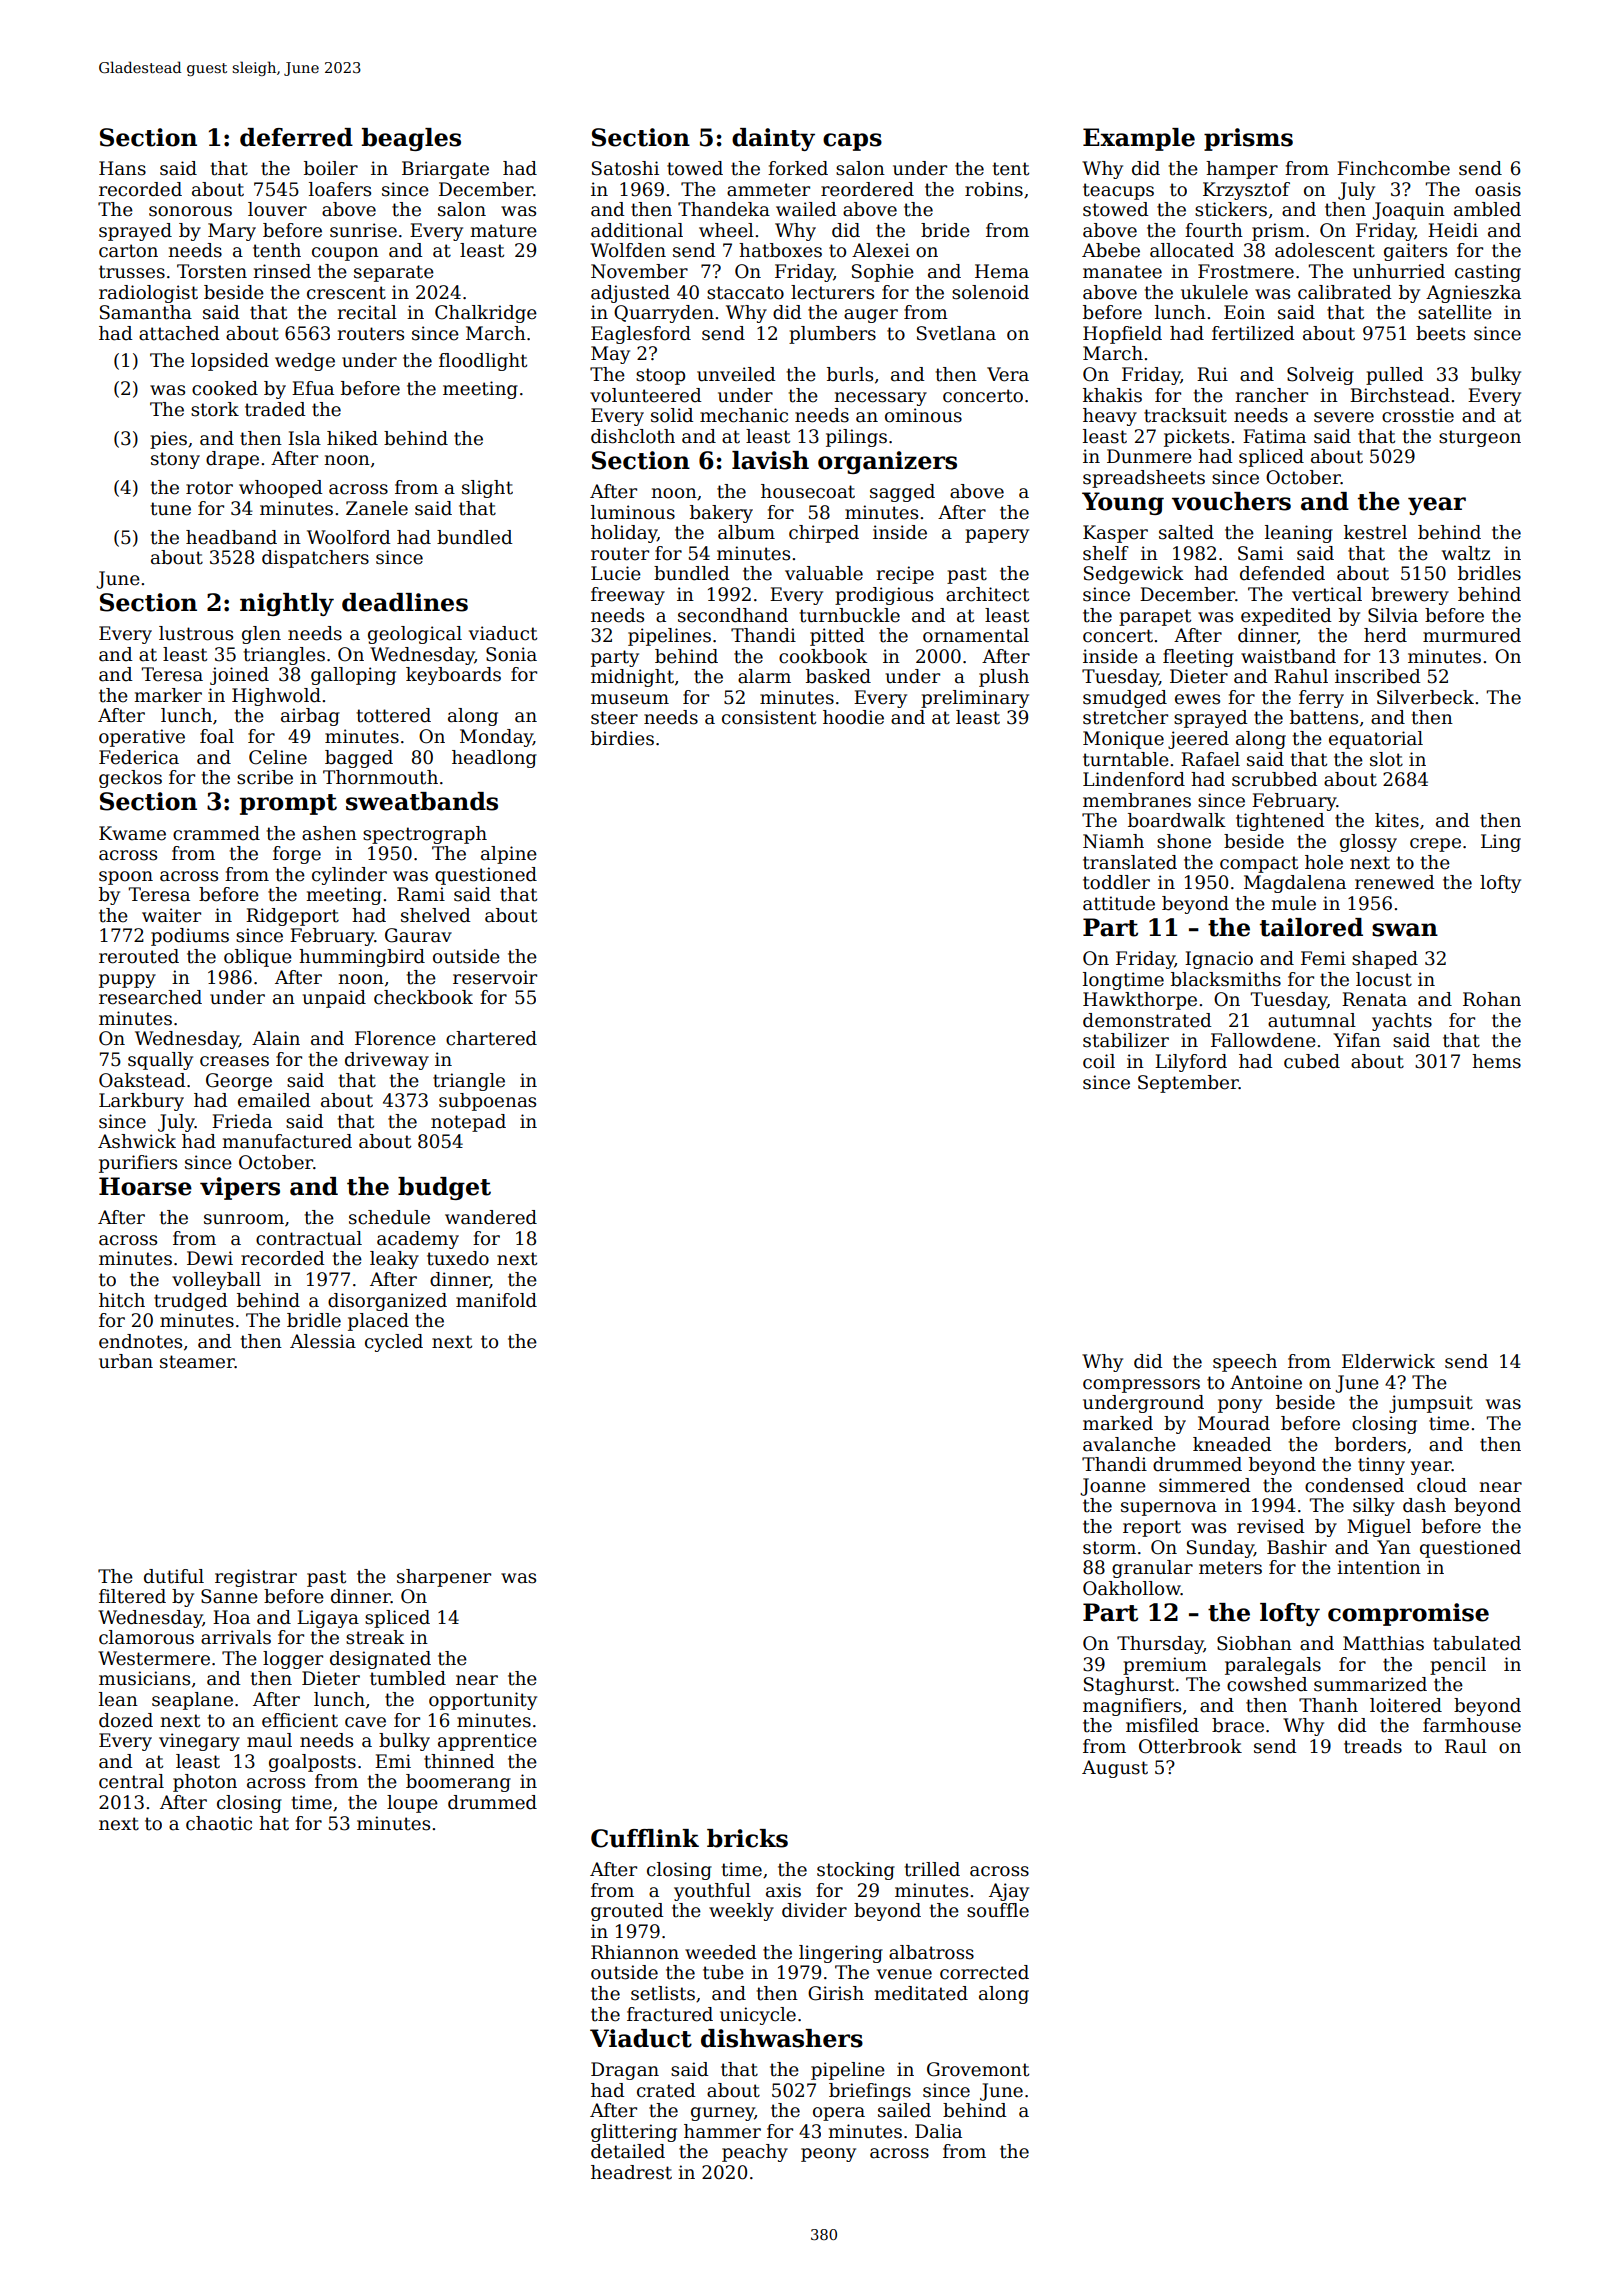 This image has height=2292, width=1620. What do you see at coordinates (622, 738) in the image?
I see `birdies` at bounding box center [622, 738].
